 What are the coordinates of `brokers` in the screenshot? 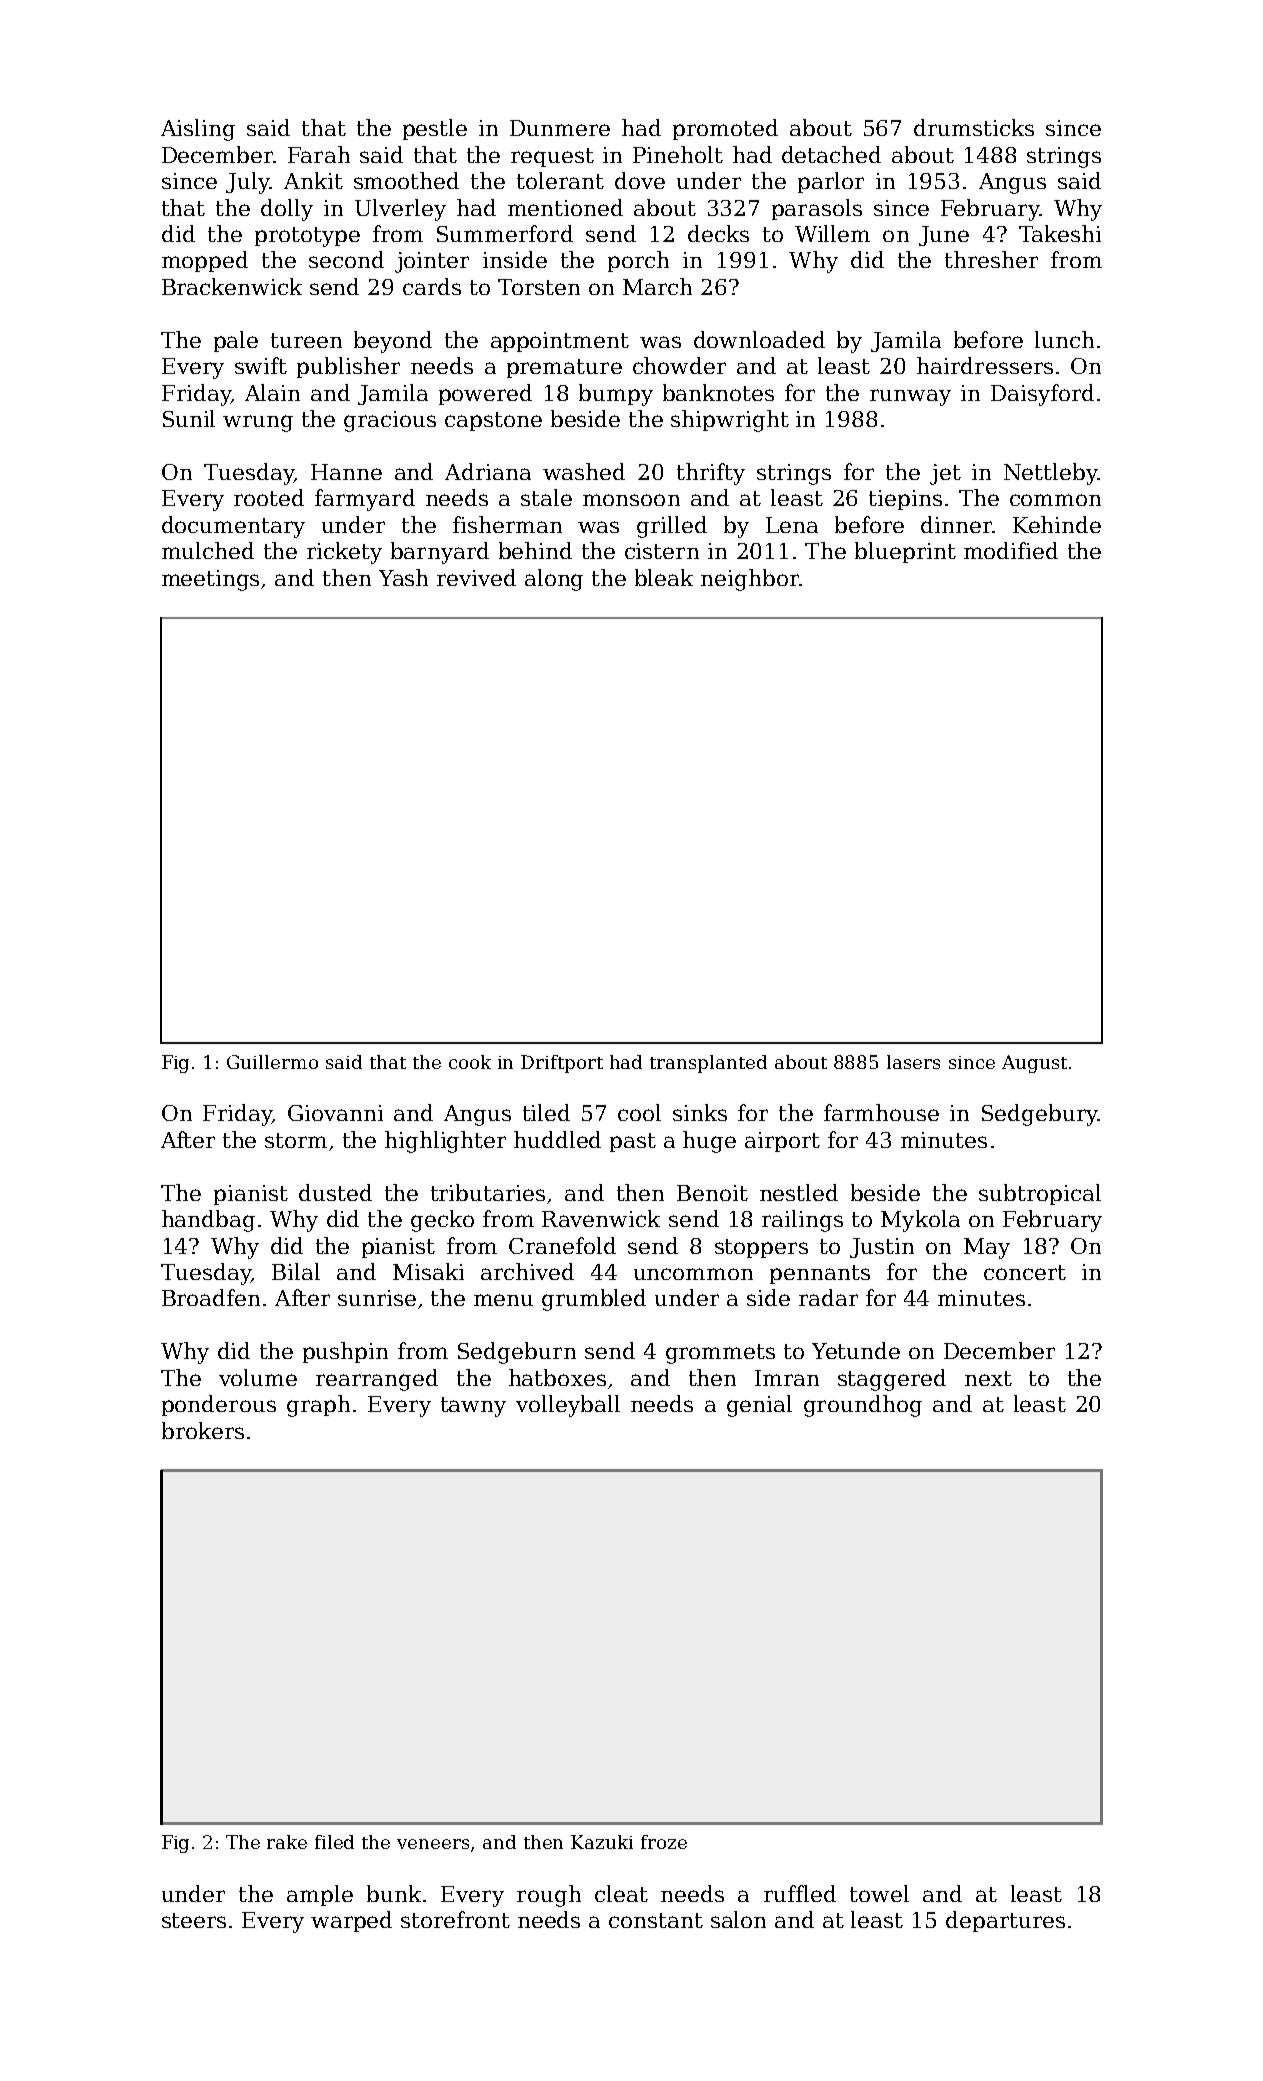 It's located at (203, 1430).
